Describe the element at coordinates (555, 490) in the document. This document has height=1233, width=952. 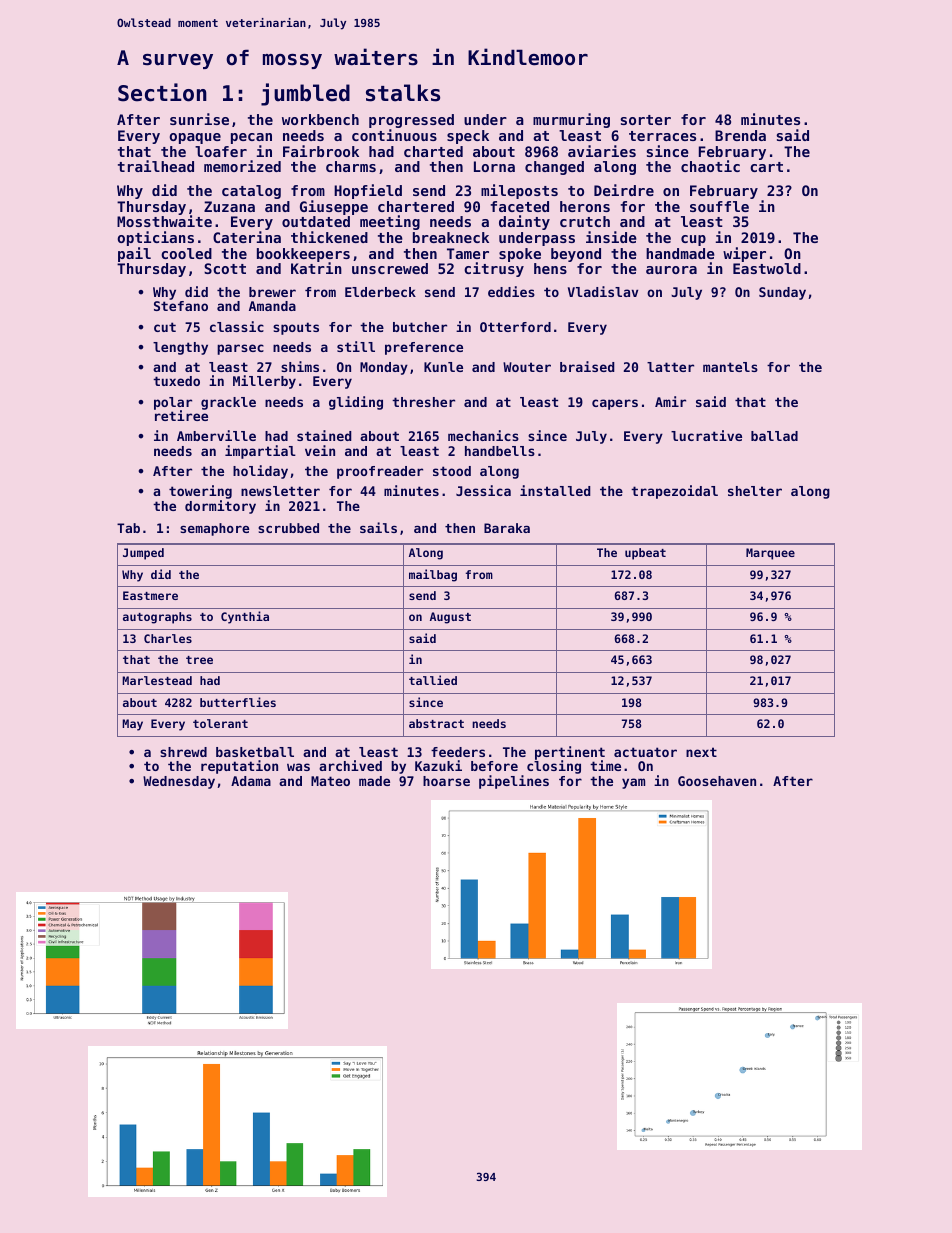
I see `installed` at that location.
